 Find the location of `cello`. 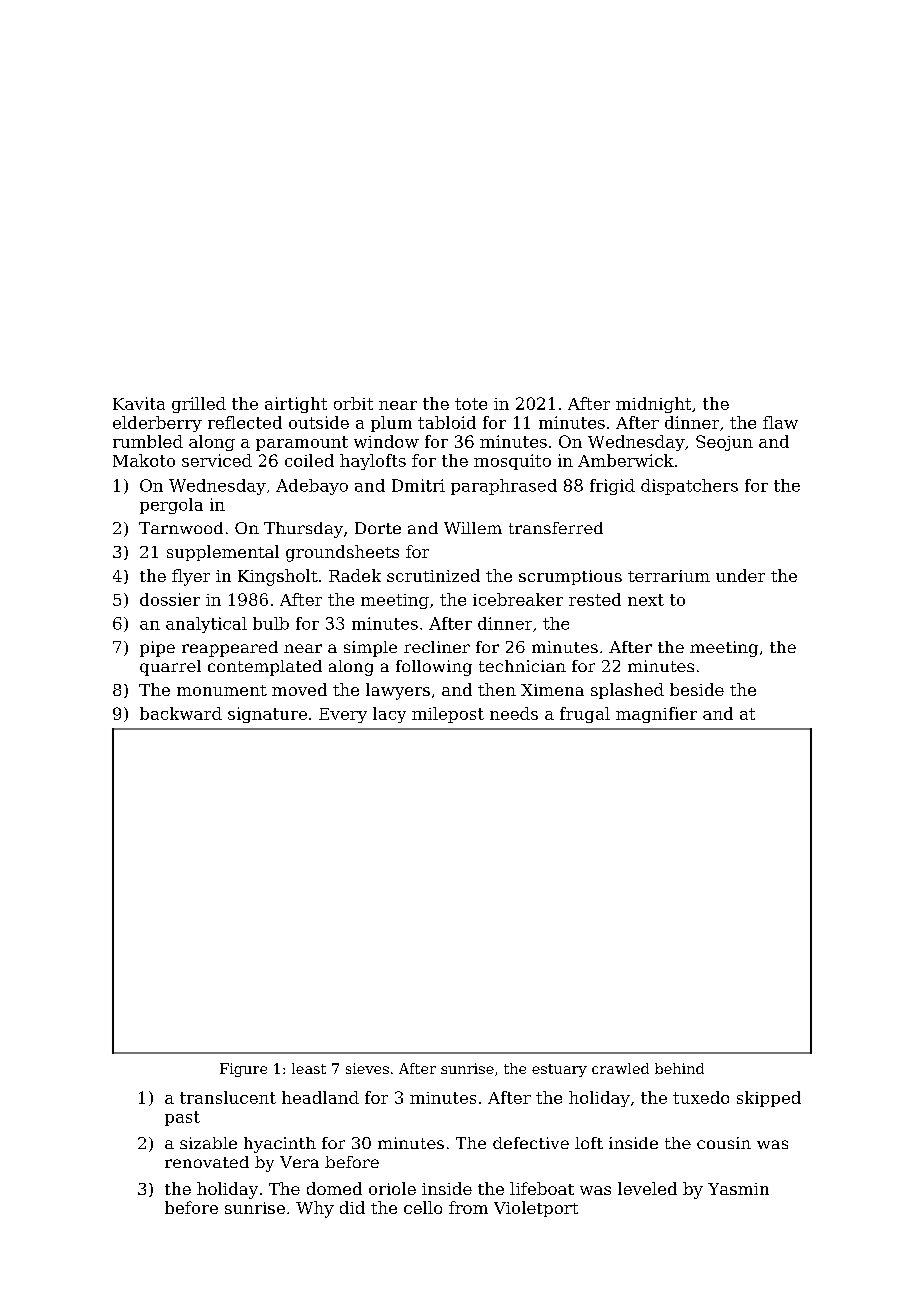

cello is located at coordinates (423, 1207).
